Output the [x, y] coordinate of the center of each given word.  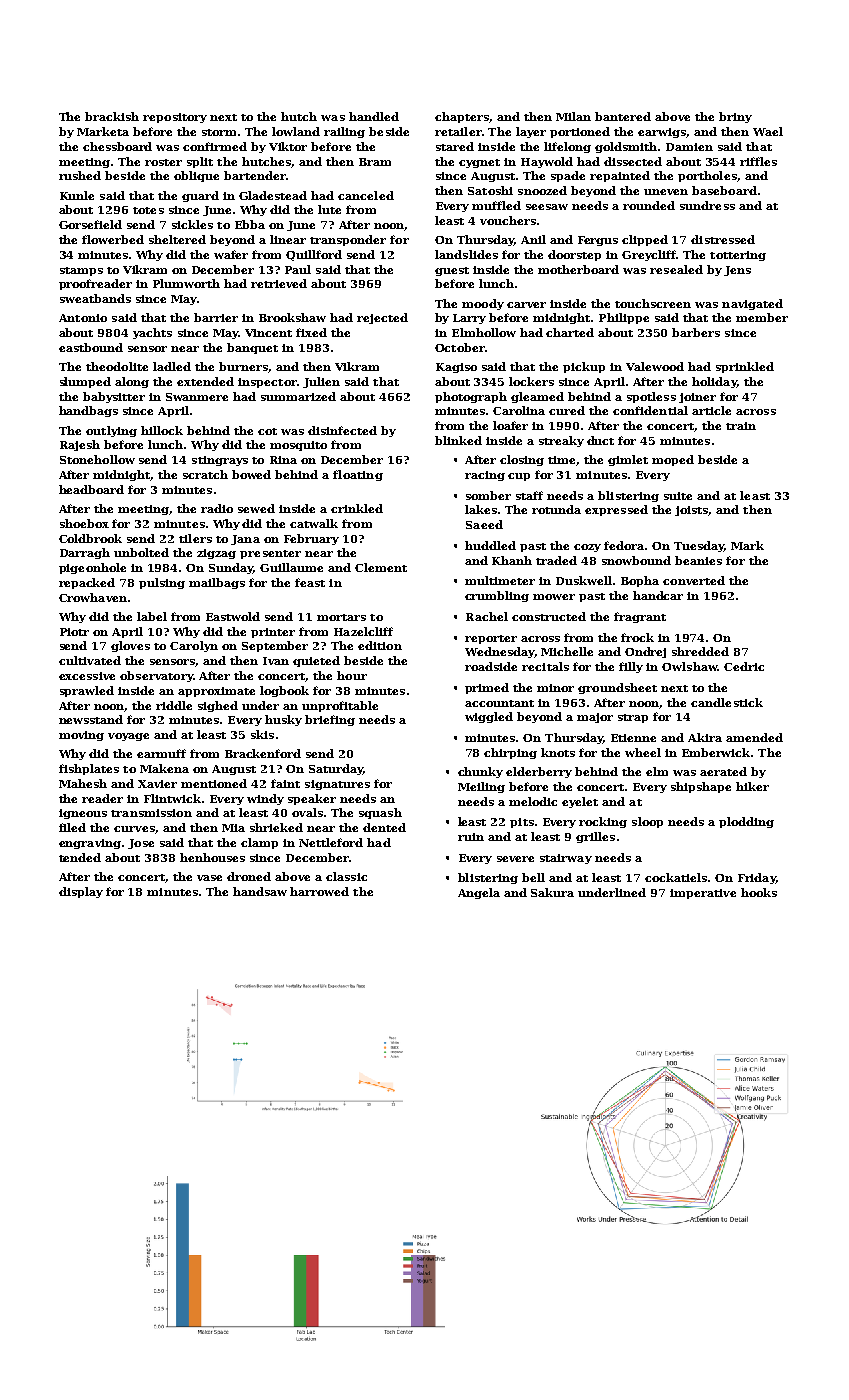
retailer [458, 131]
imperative [703, 894]
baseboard [724, 190]
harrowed [319, 891]
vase [209, 878]
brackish [112, 116]
